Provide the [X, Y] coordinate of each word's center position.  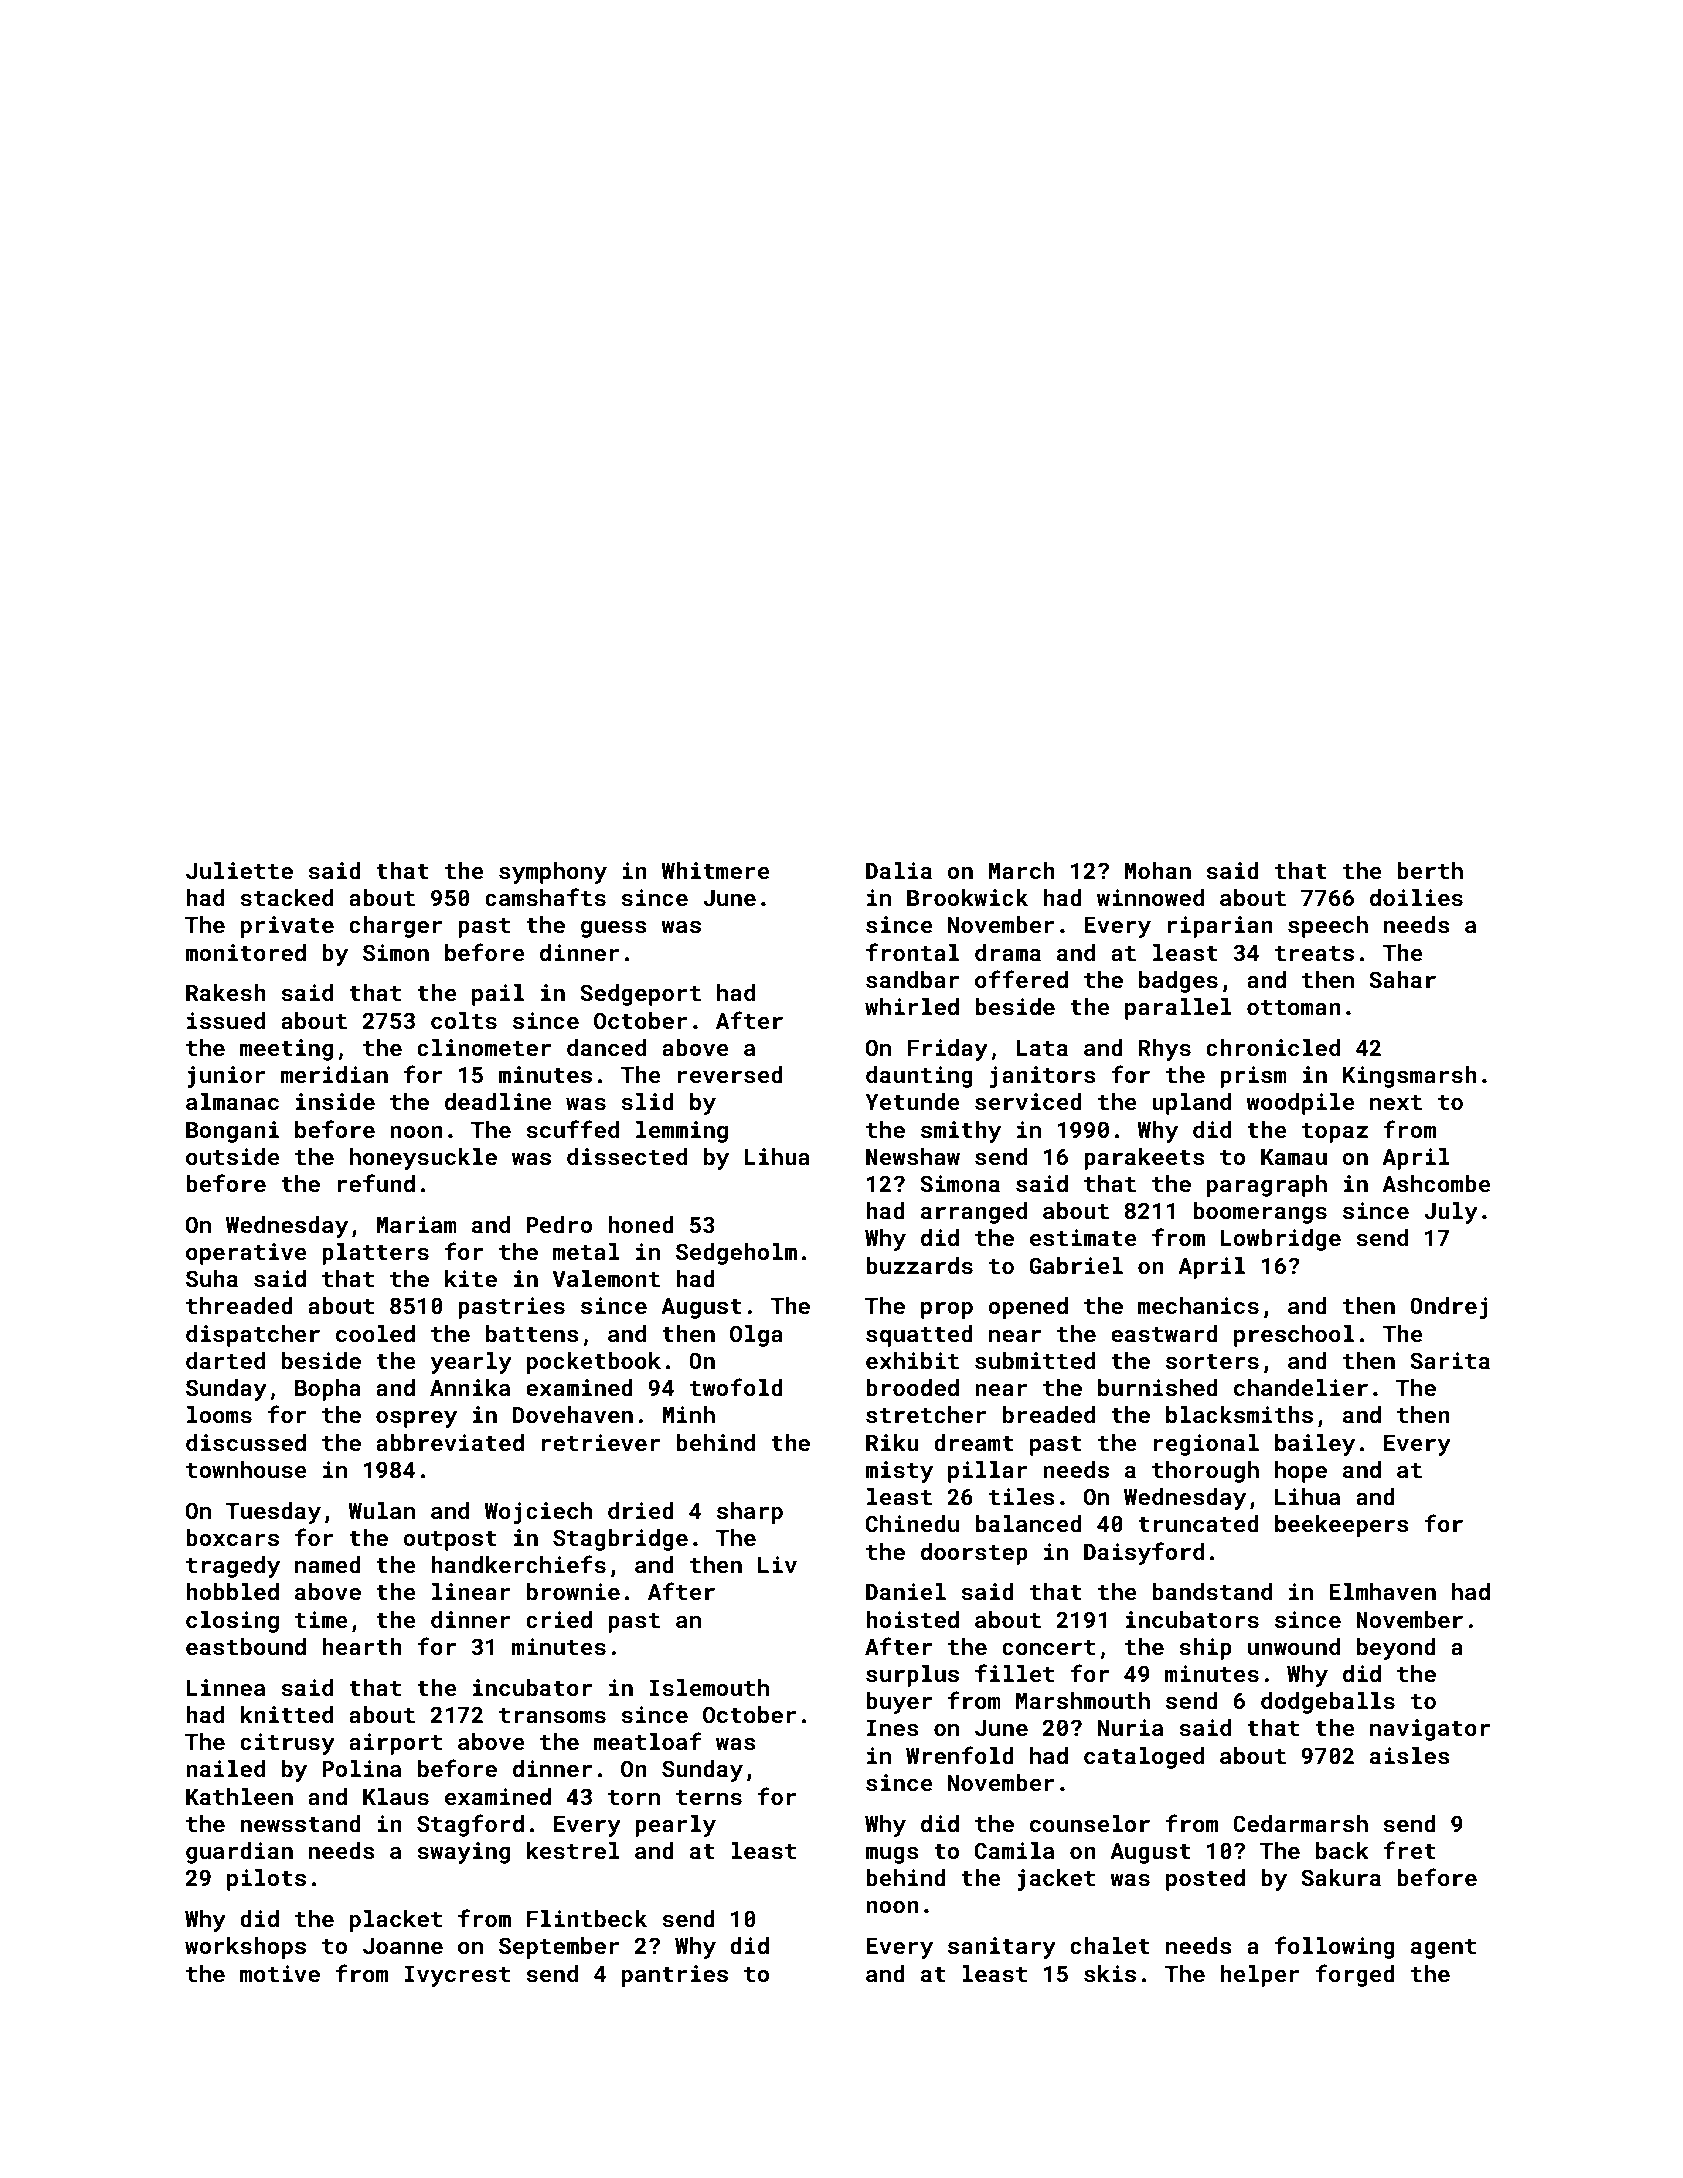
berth [1430, 870]
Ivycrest [457, 1976]
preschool [1294, 1336]
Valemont [606, 1278]
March [1022, 870]
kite [471, 1278]
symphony [553, 873]
